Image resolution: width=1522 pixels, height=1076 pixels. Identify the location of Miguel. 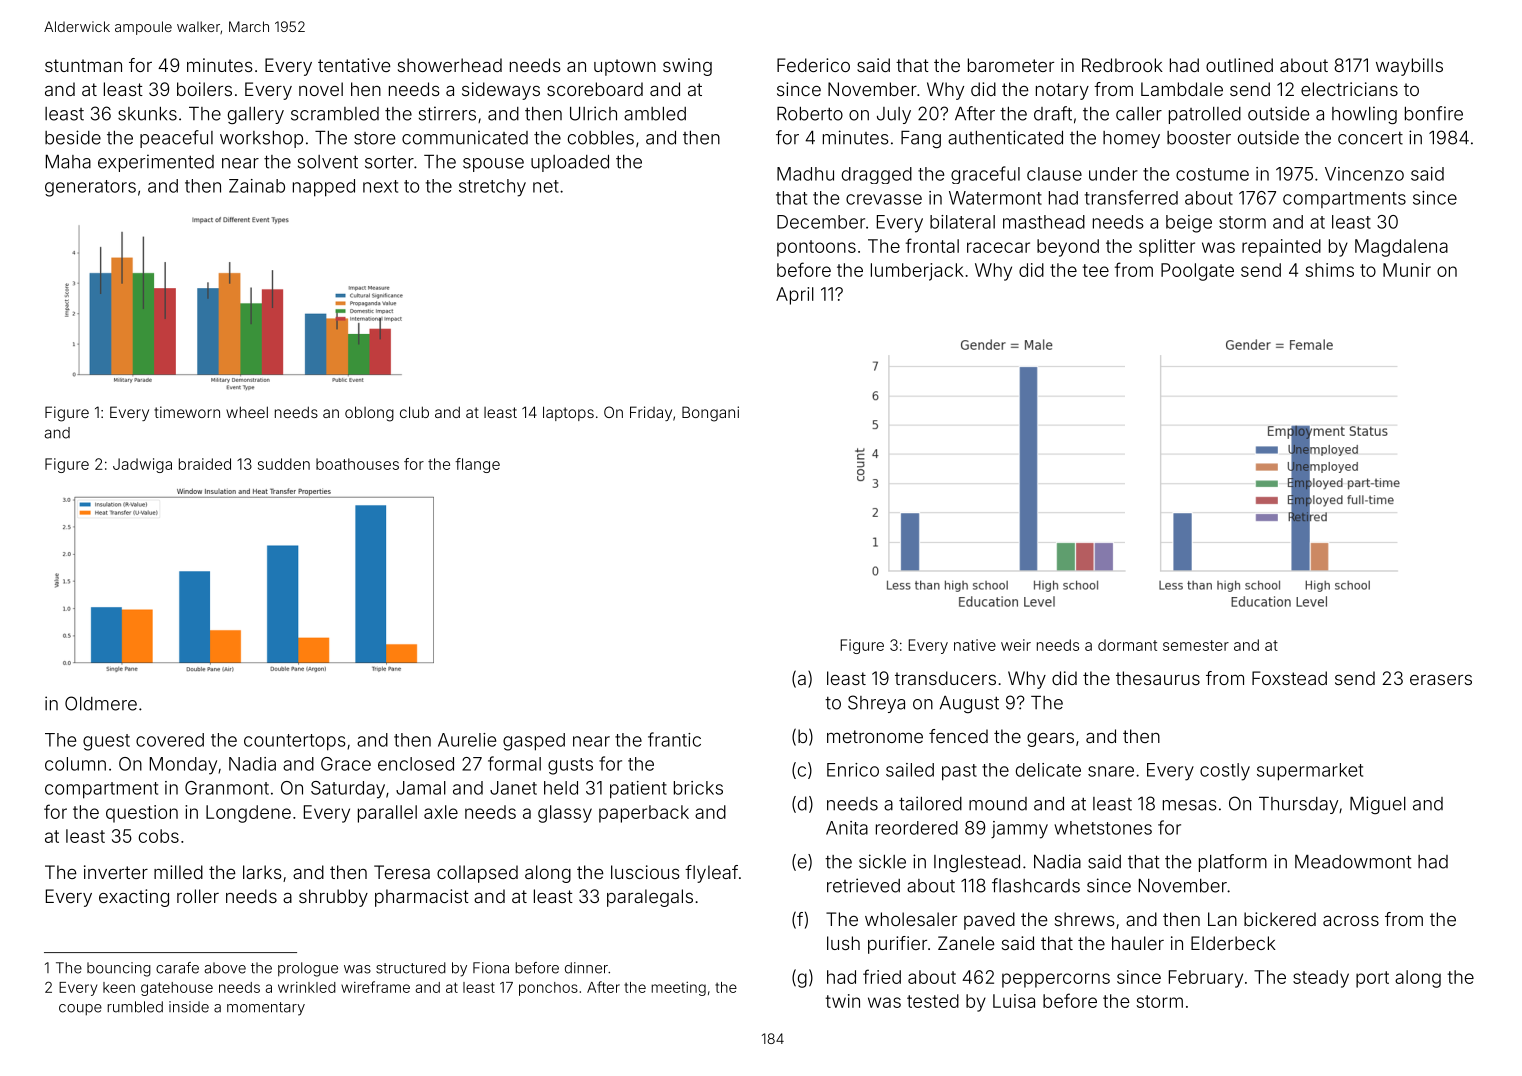
(1378, 805).
